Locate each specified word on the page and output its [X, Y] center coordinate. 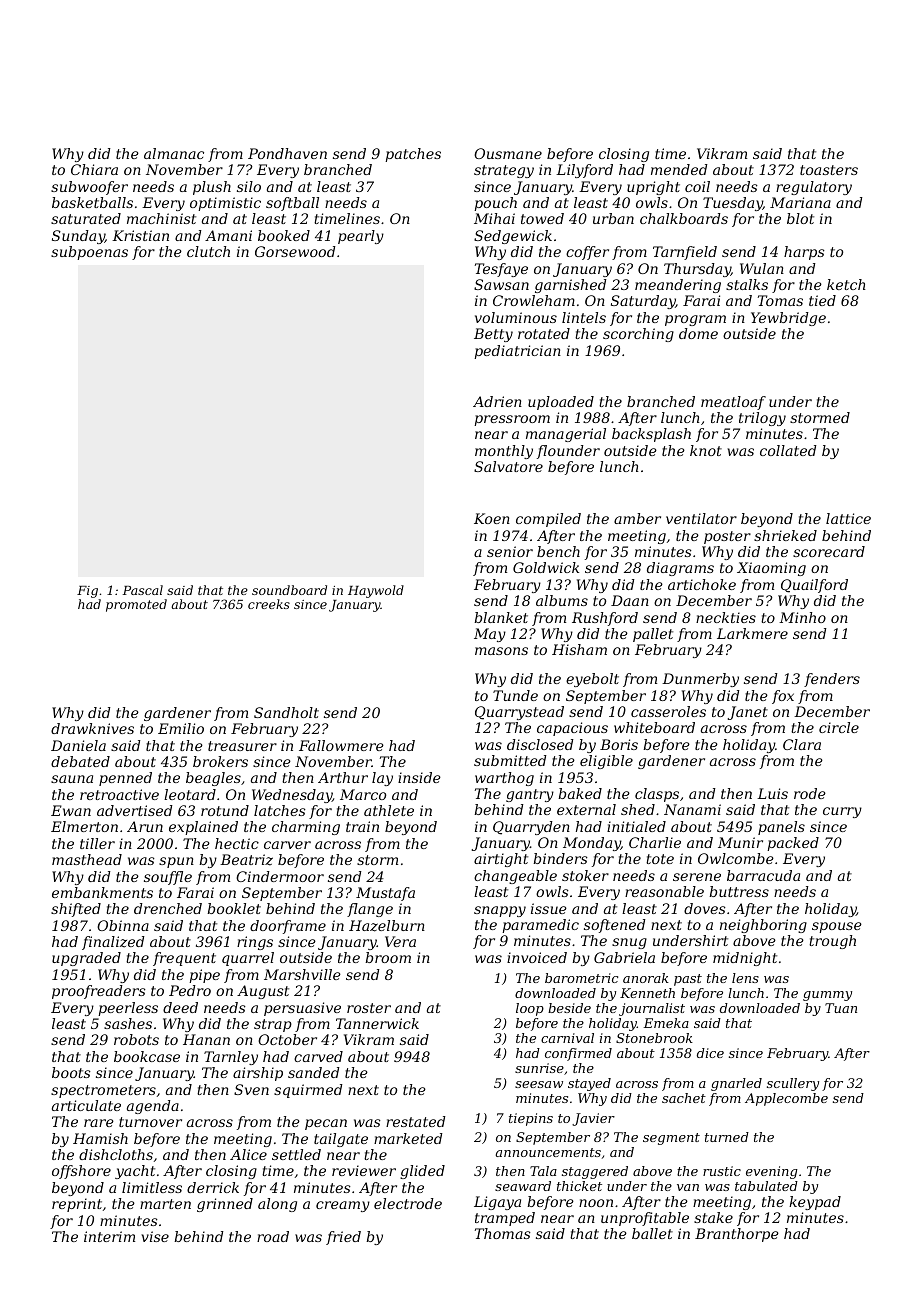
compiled [548, 520]
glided [422, 1172]
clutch [208, 251]
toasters [829, 170]
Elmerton [84, 826]
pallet [653, 635]
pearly [361, 237]
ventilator [701, 518]
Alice [248, 1154]
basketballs [92, 202]
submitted [510, 760]
